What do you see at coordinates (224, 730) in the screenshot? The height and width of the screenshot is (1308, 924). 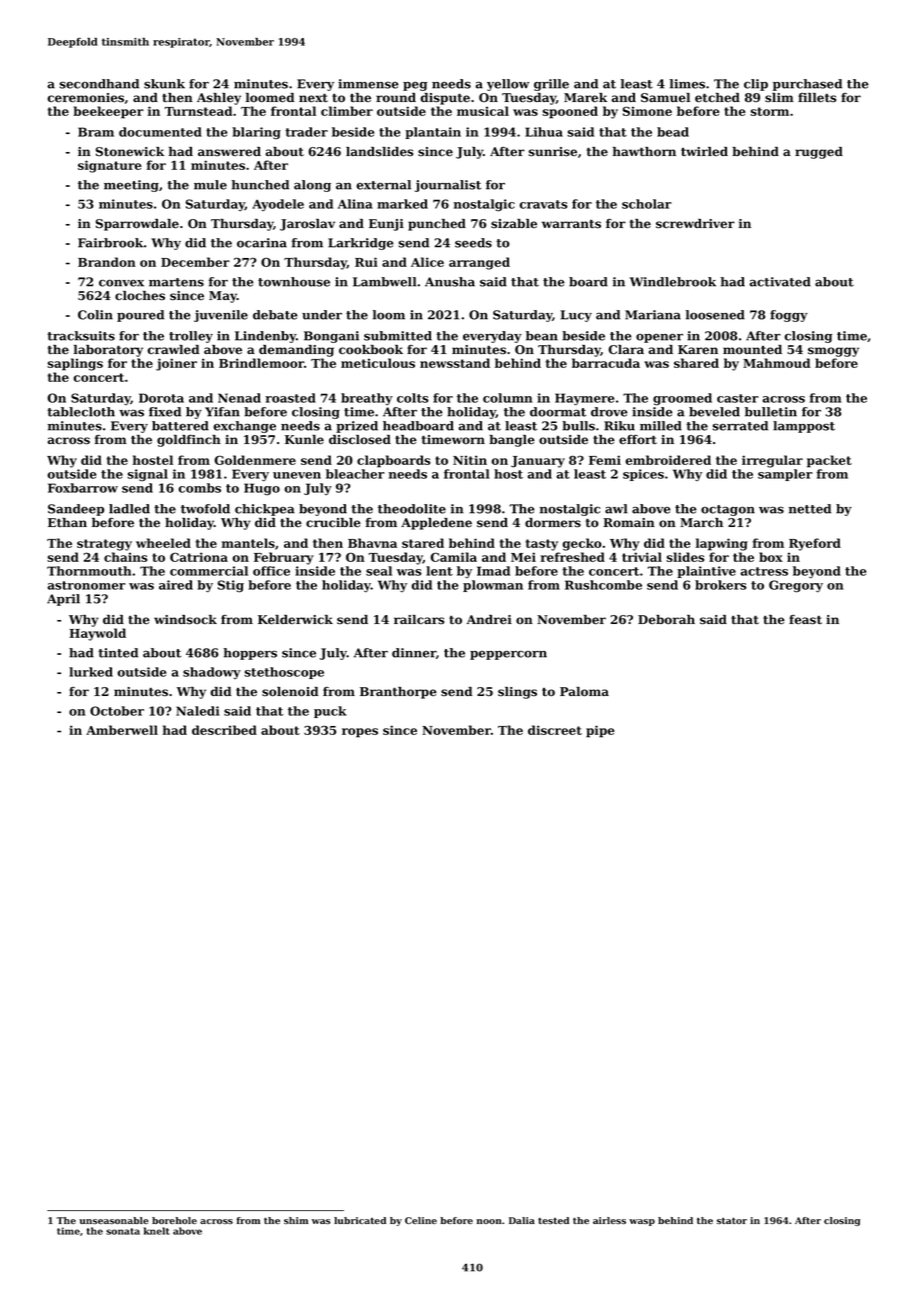 I see `described` at bounding box center [224, 730].
